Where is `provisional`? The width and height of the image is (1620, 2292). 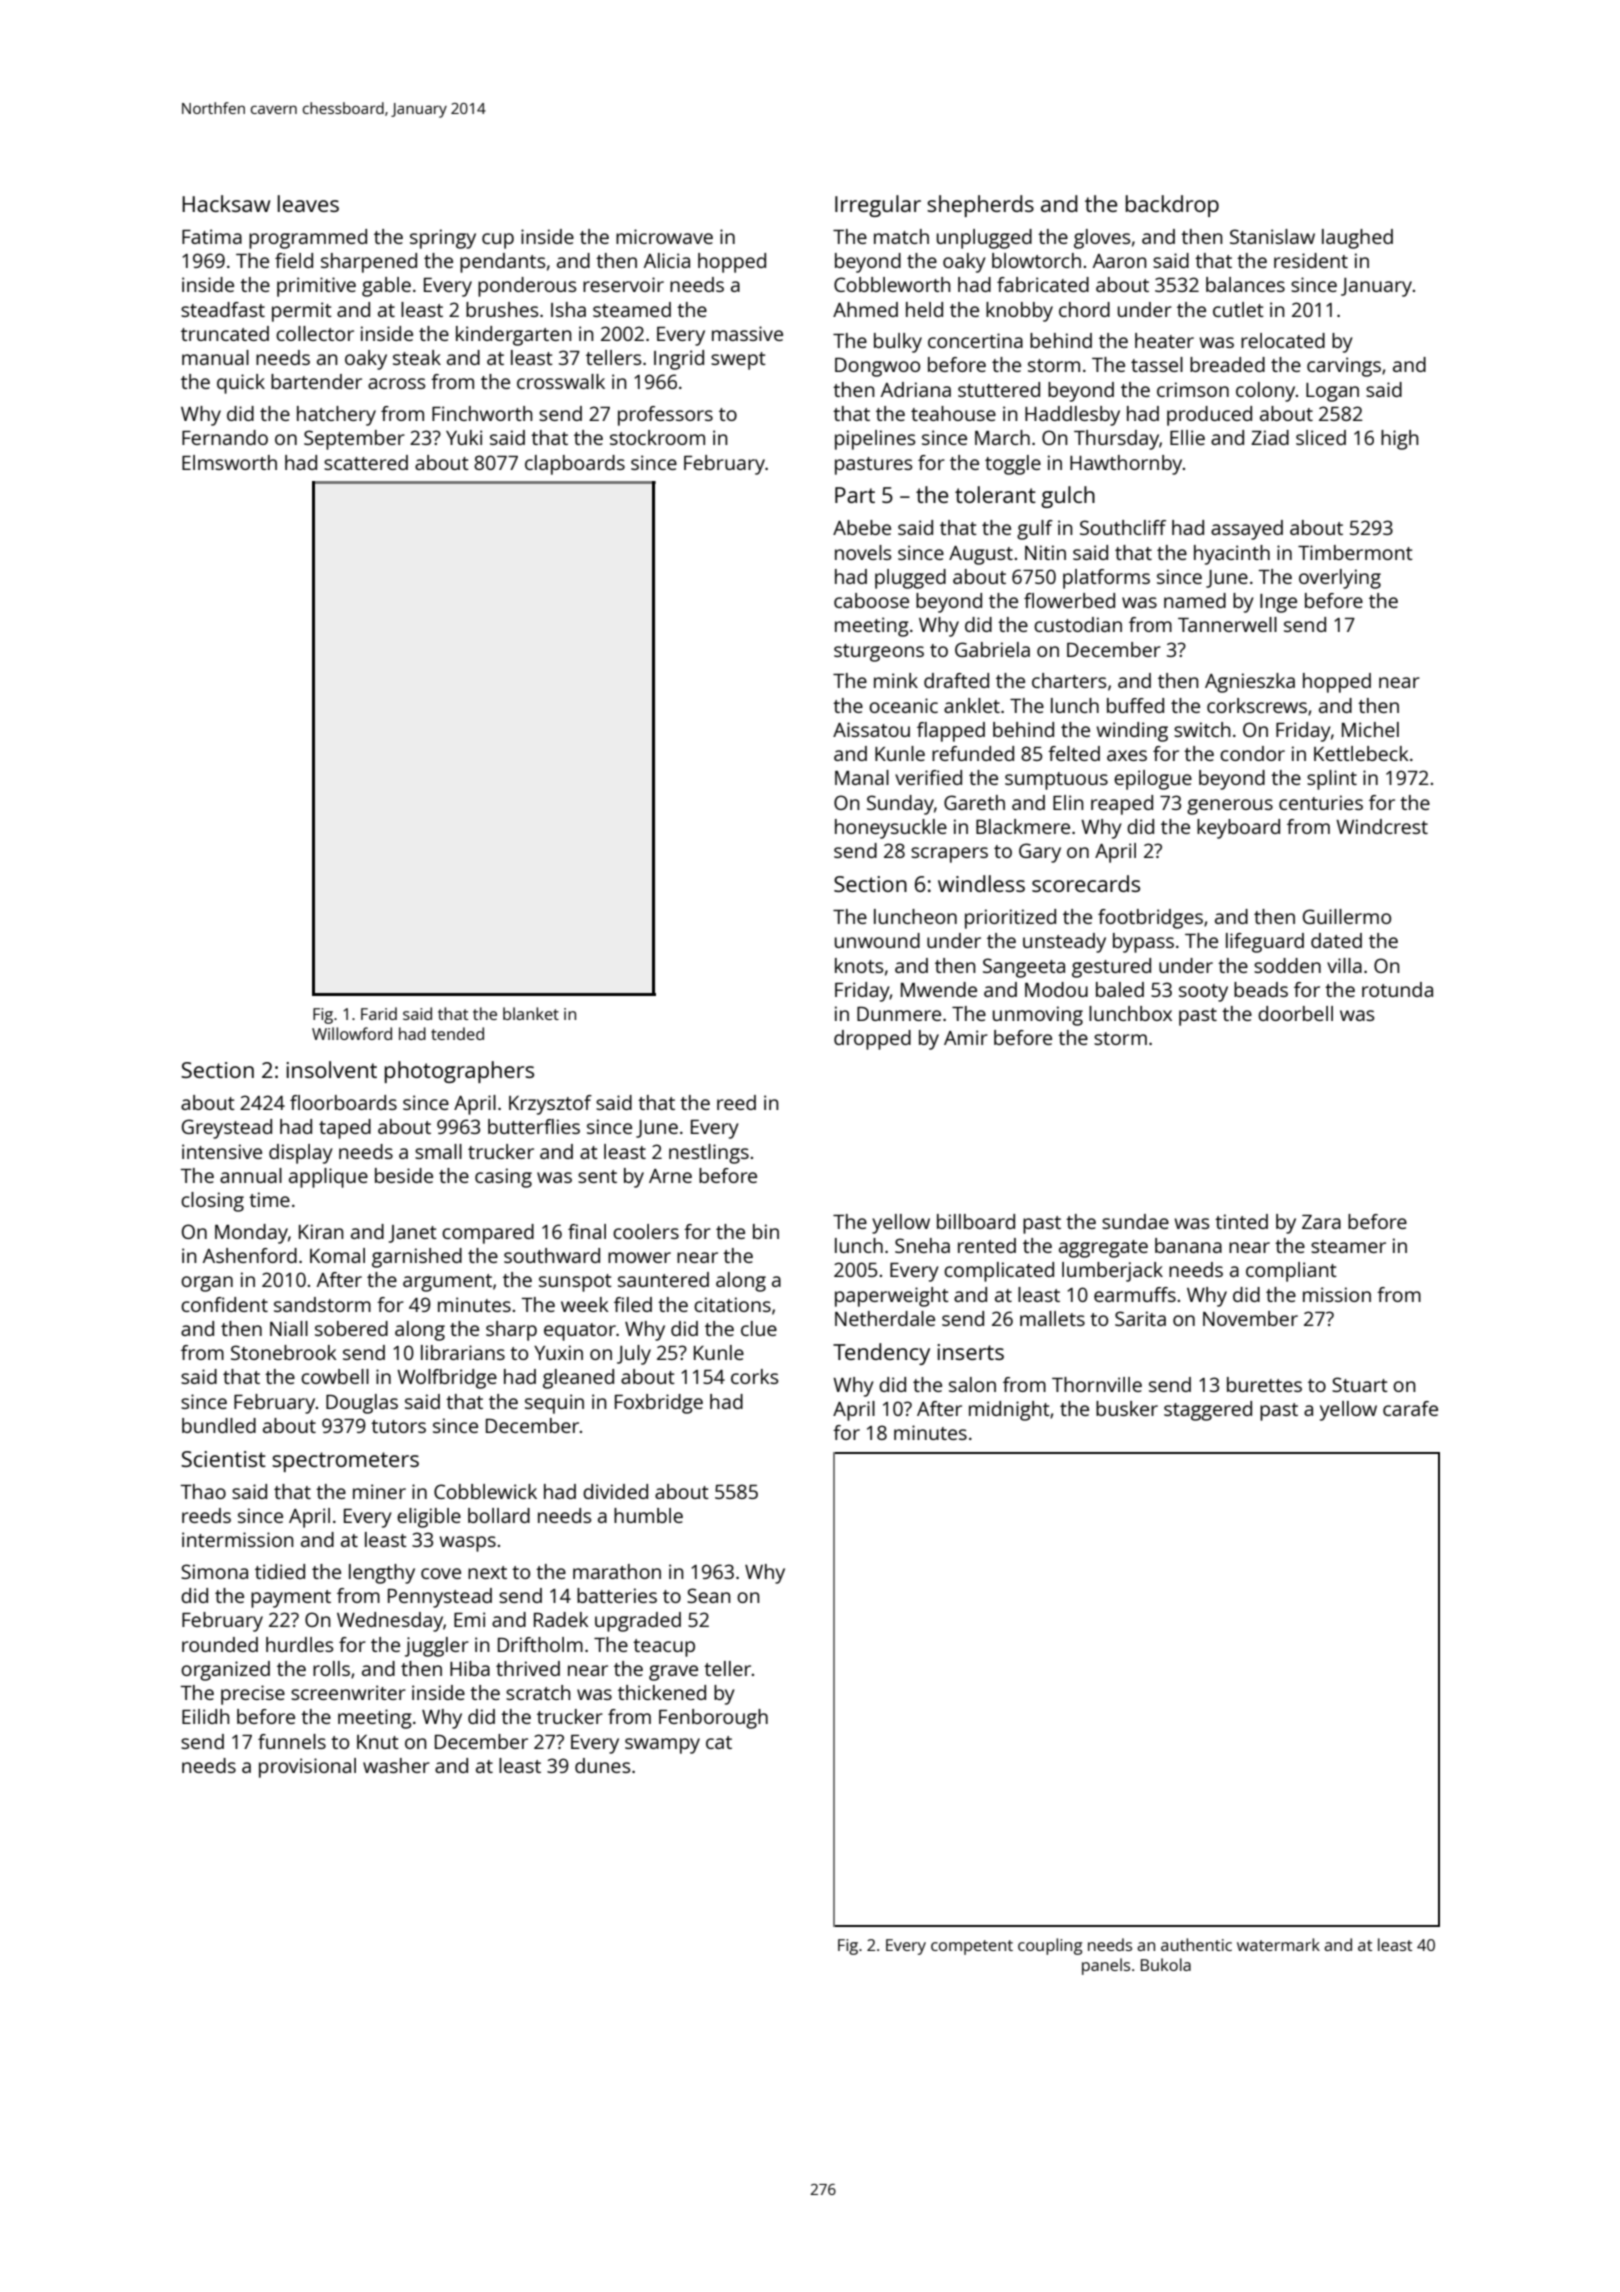
provisional is located at coordinates (307, 1768).
